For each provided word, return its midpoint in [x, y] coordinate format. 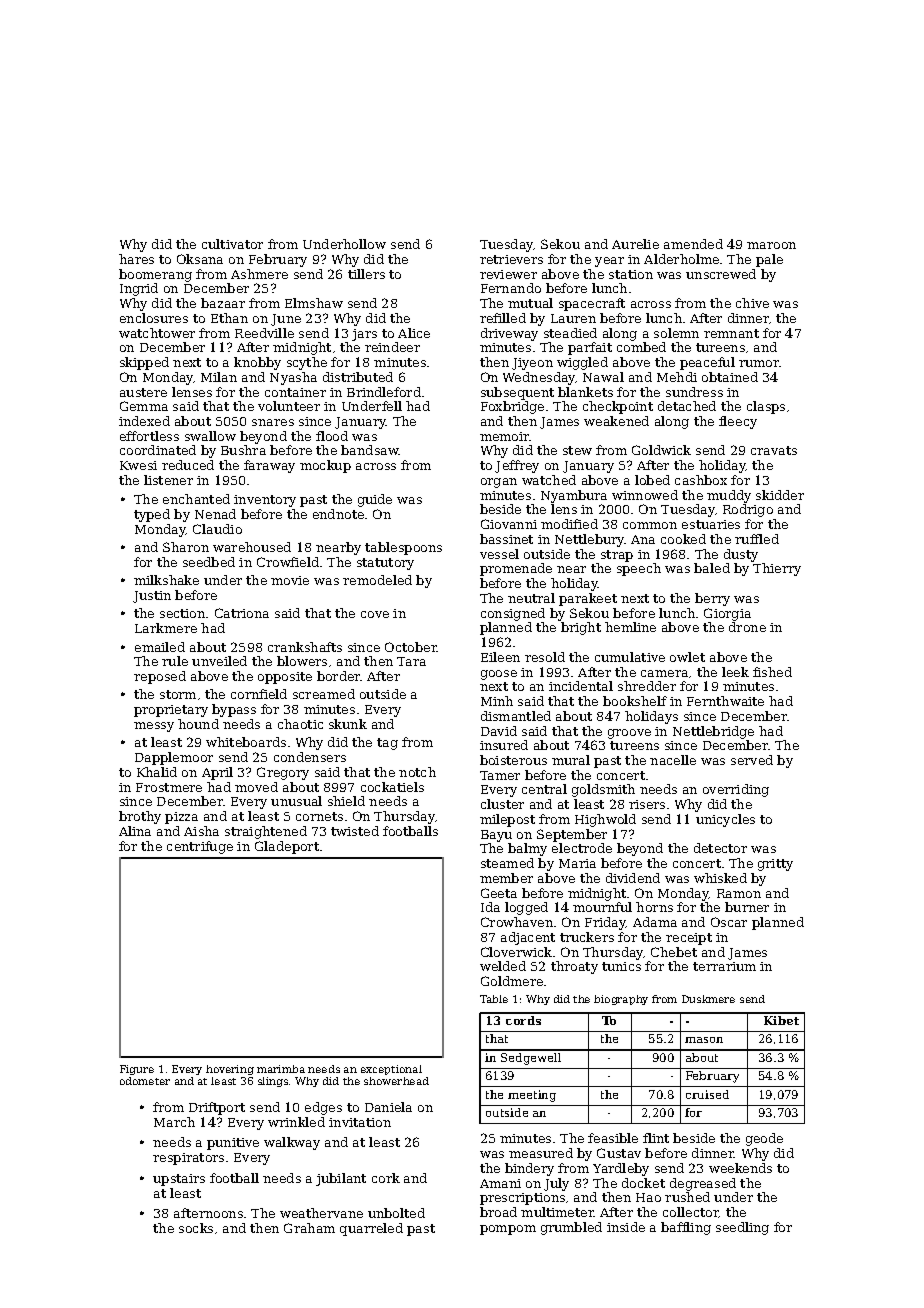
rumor [759, 363]
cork [386, 1178]
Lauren [573, 318]
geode [764, 1139]
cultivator [232, 244]
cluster [502, 804]
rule [175, 661]
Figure [137, 1070]
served [752, 760]
